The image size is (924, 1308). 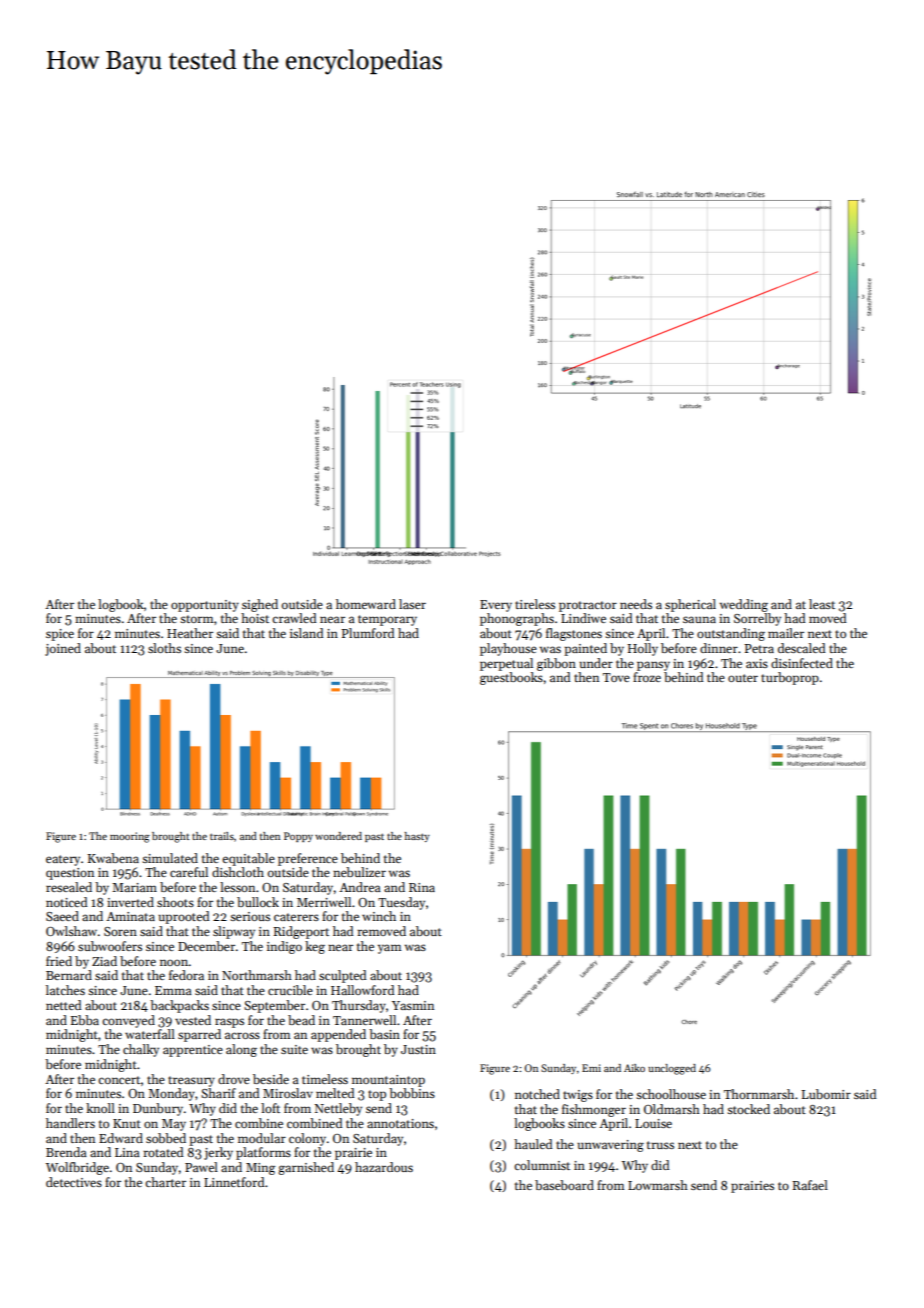 What do you see at coordinates (338, 836) in the screenshot?
I see `wondered` at bounding box center [338, 836].
